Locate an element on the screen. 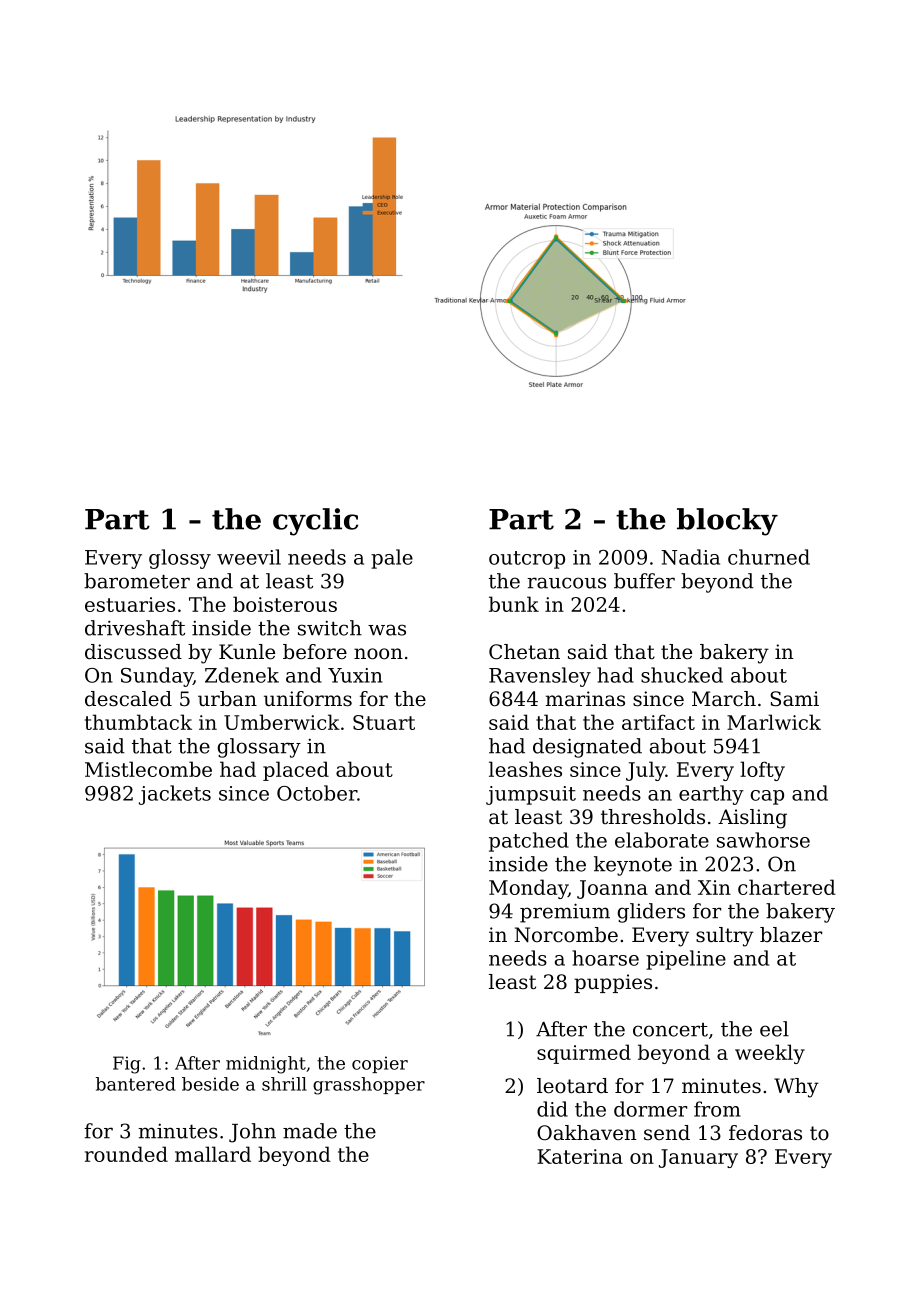  placed is located at coordinates (296, 771).
